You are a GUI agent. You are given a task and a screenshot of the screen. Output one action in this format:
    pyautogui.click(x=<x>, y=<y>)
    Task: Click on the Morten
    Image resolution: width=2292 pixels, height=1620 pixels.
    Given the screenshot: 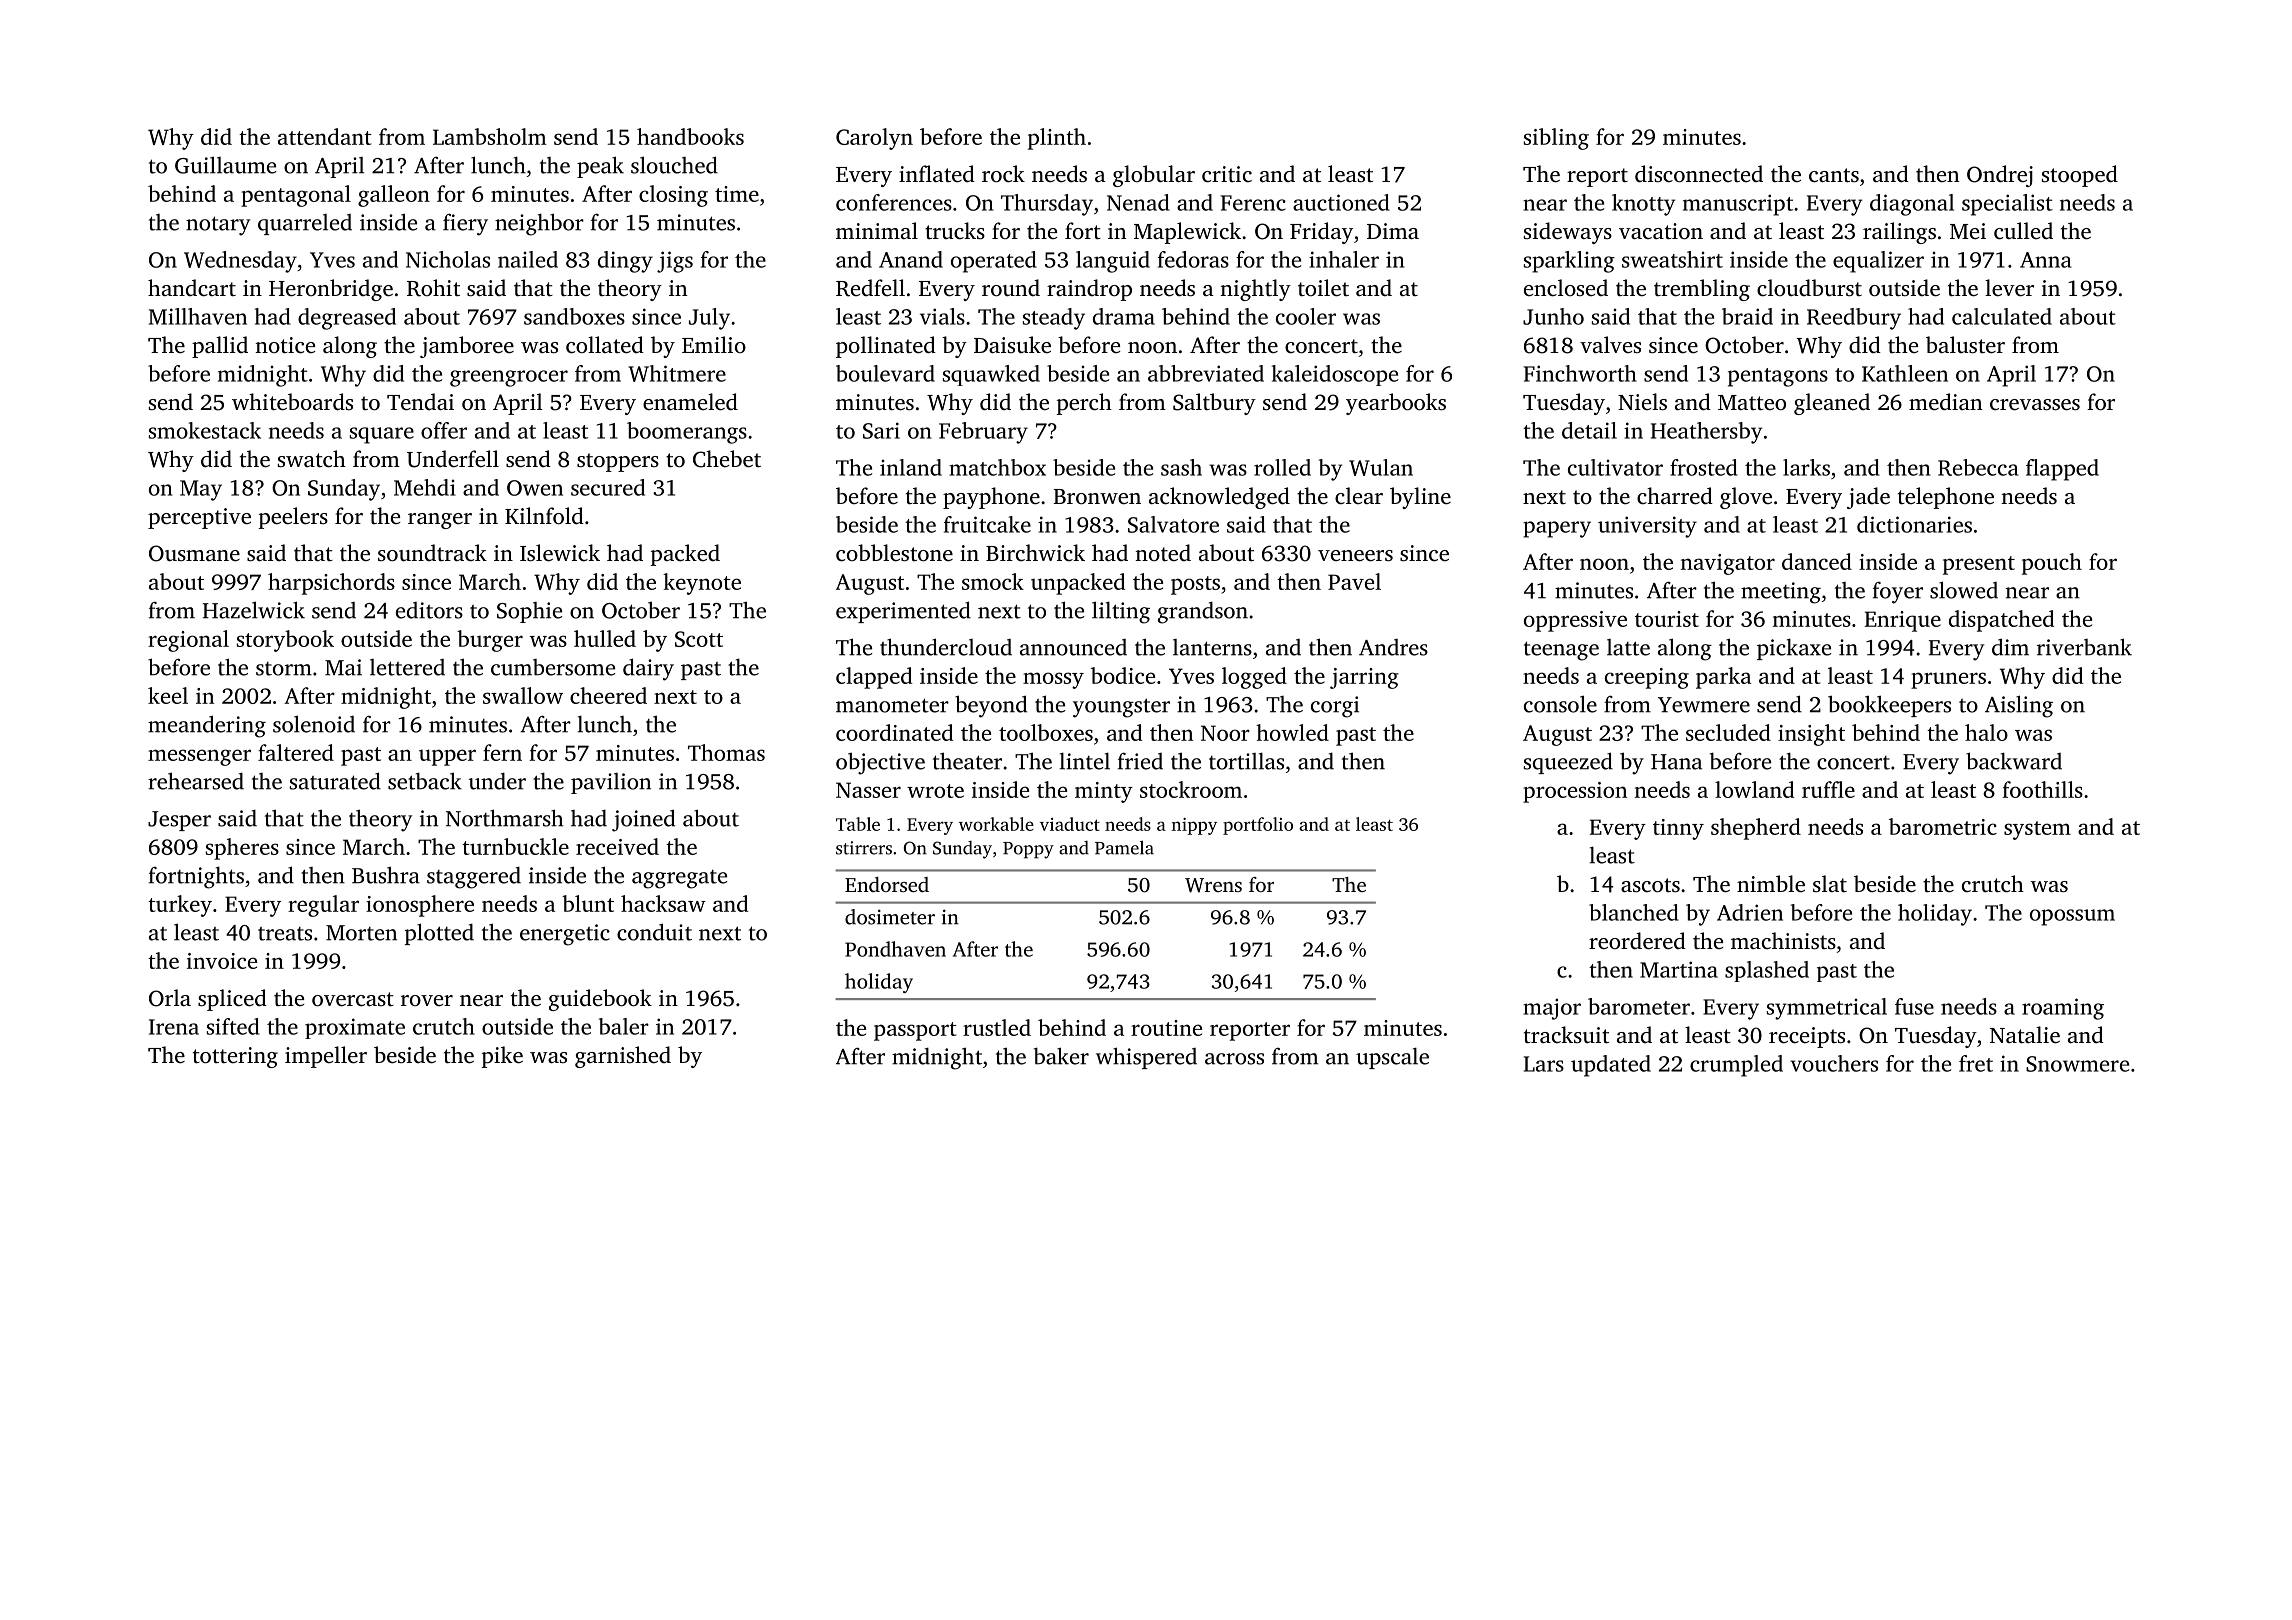 What is the action you would take?
    pyautogui.click(x=361, y=933)
